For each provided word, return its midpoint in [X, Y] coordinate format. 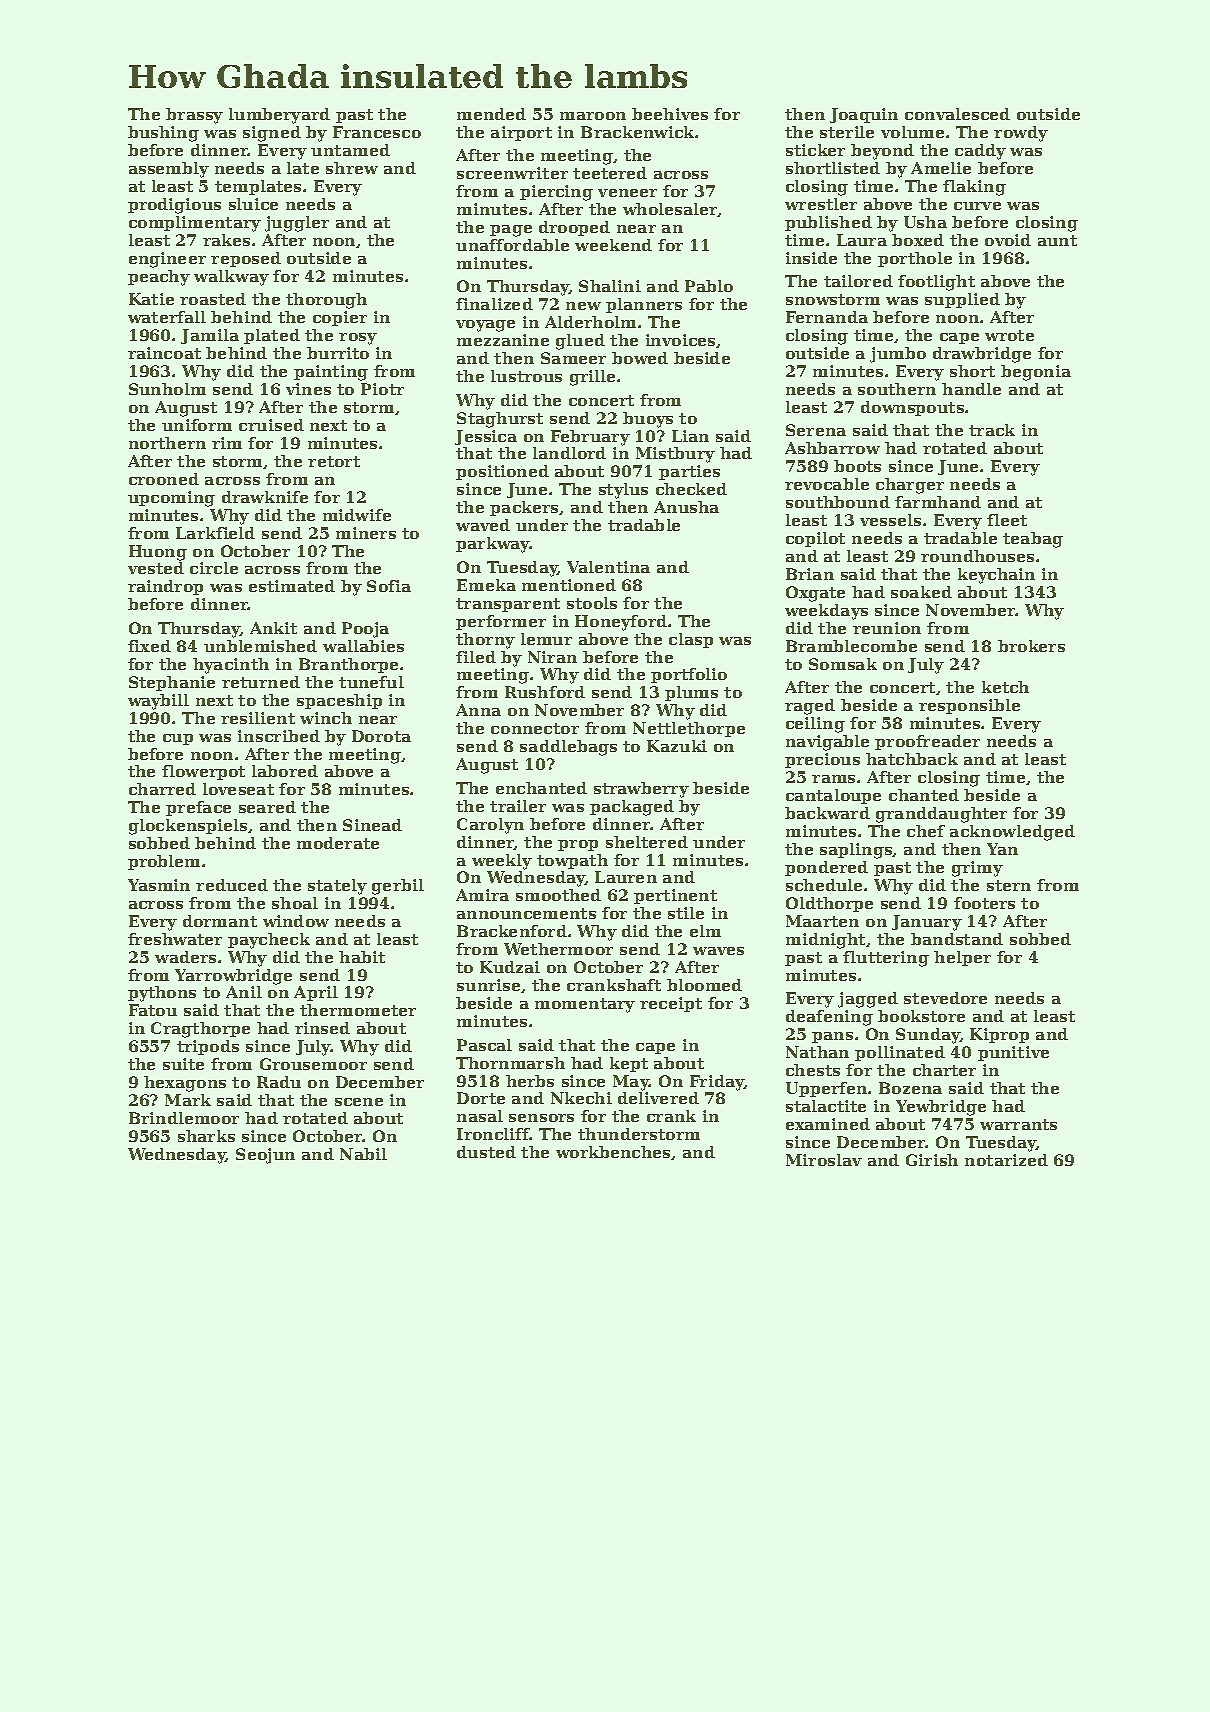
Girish [932, 1160]
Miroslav [824, 1160]
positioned [502, 472]
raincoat [164, 353]
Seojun [265, 1156]
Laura [862, 240]
